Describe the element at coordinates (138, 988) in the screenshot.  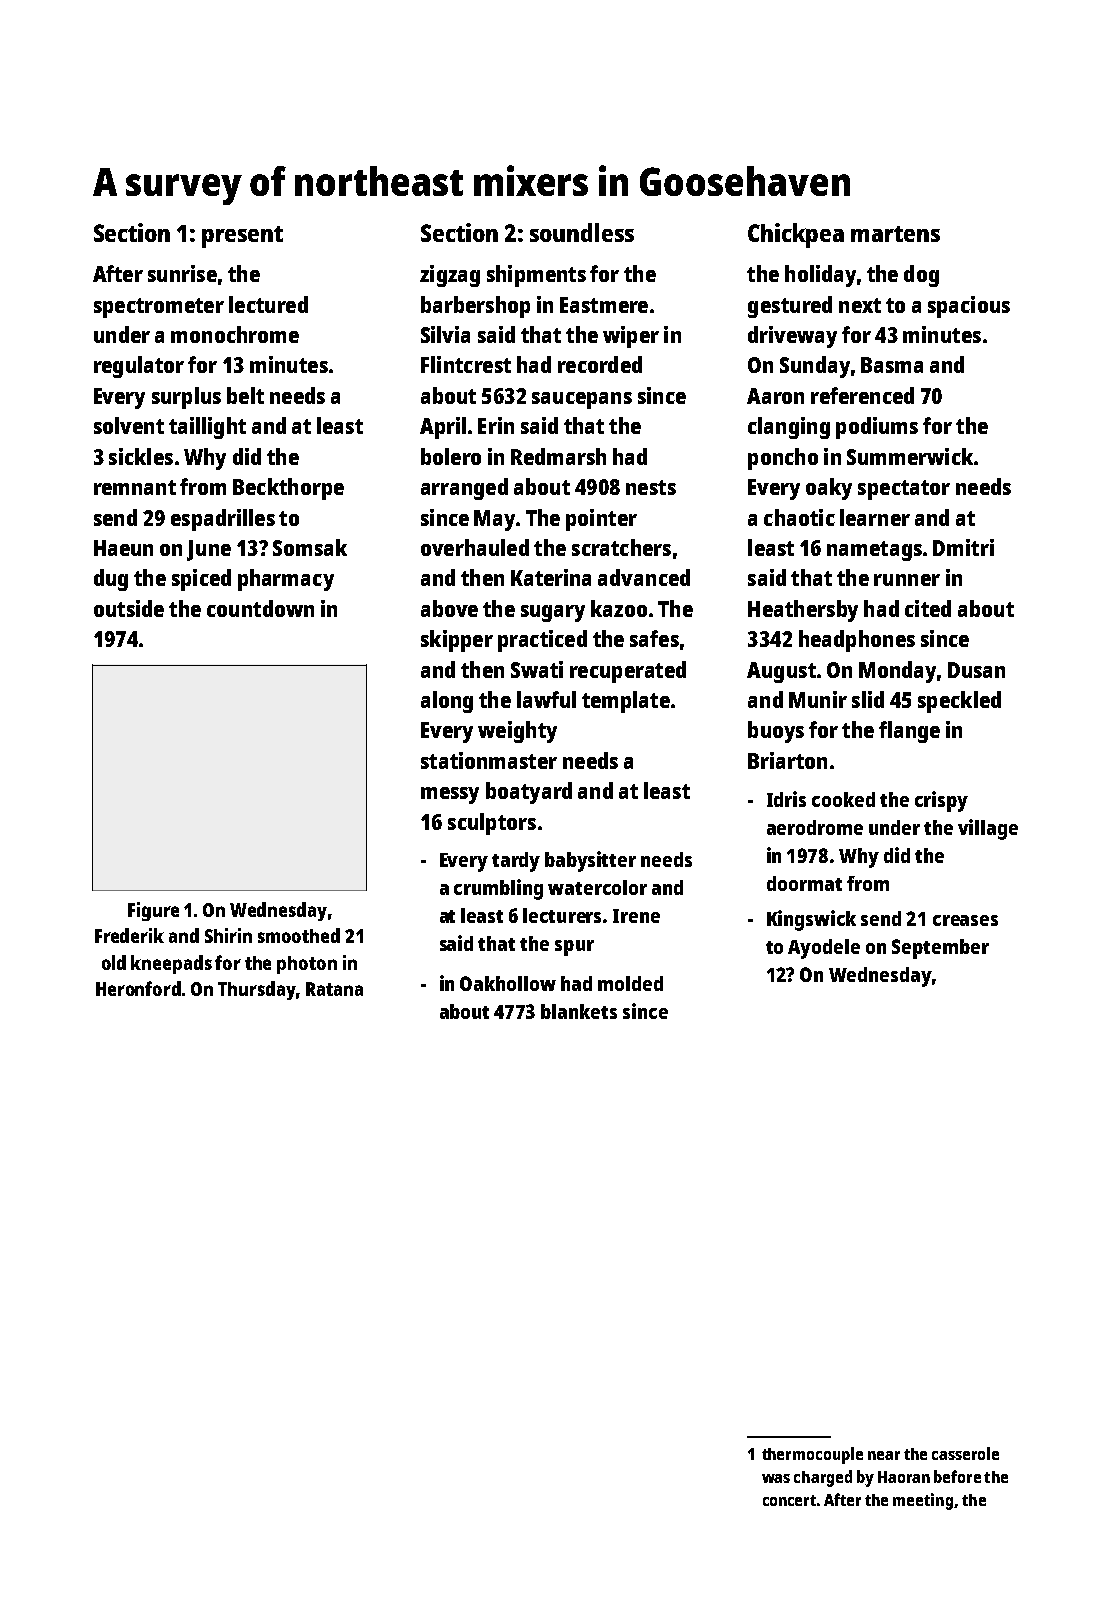
I see `Heronford` at that location.
